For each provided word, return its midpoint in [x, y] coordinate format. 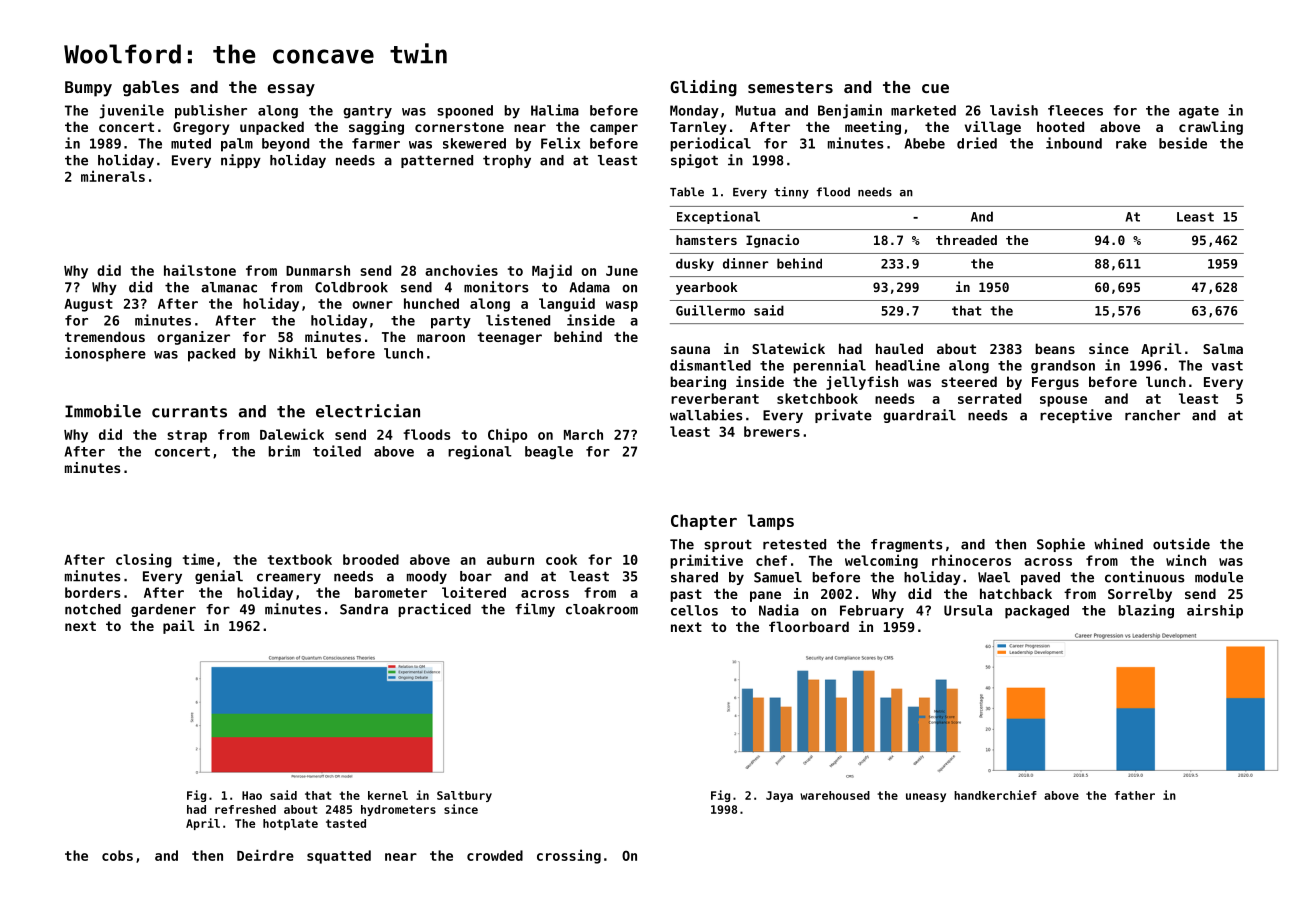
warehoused [835, 795]
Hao [252, 795]
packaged [1037, 612]
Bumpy [88, 89]
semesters [790, 87]
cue [935, 88]
